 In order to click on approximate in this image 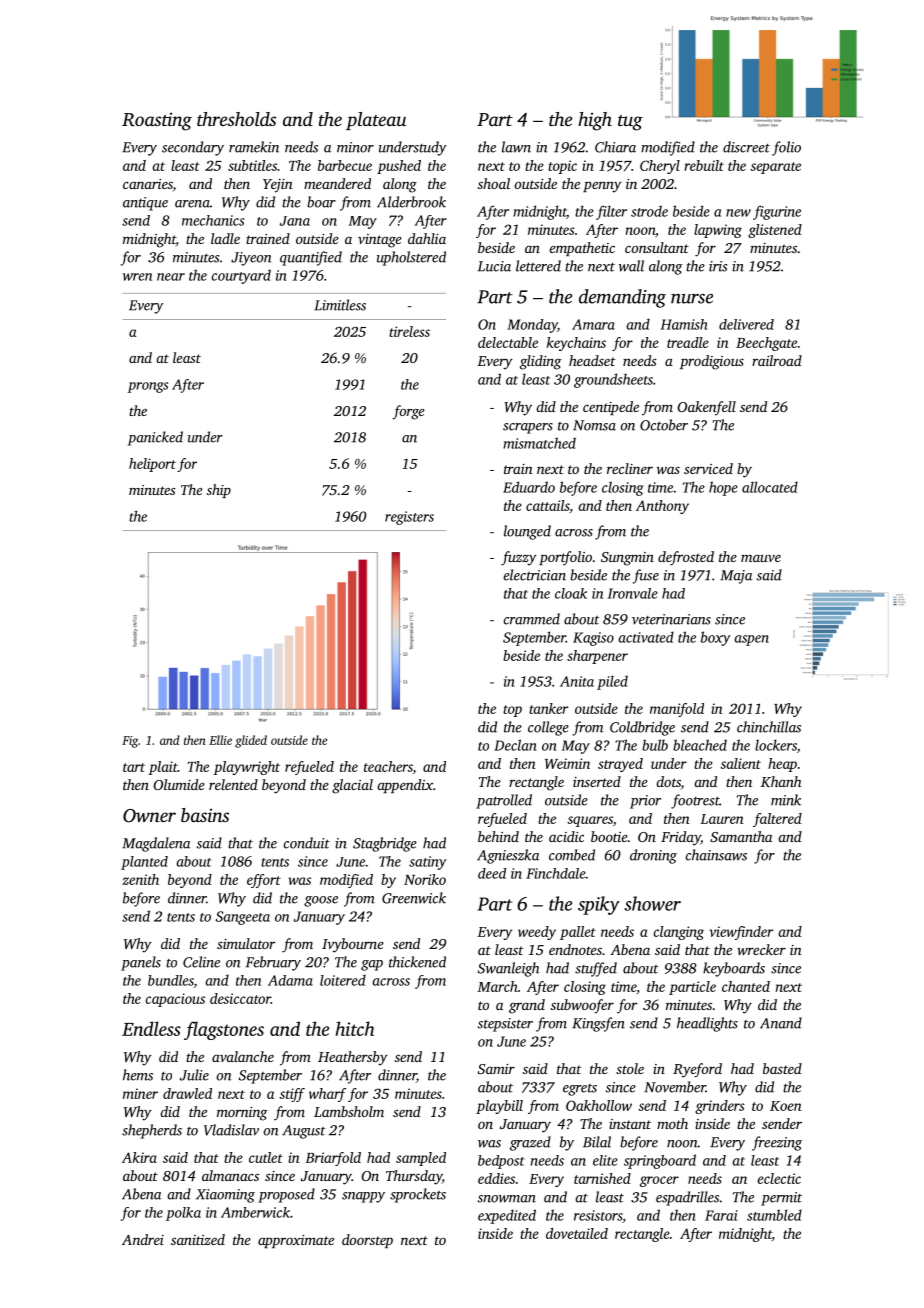, I will do `click(296, 1241)`.
